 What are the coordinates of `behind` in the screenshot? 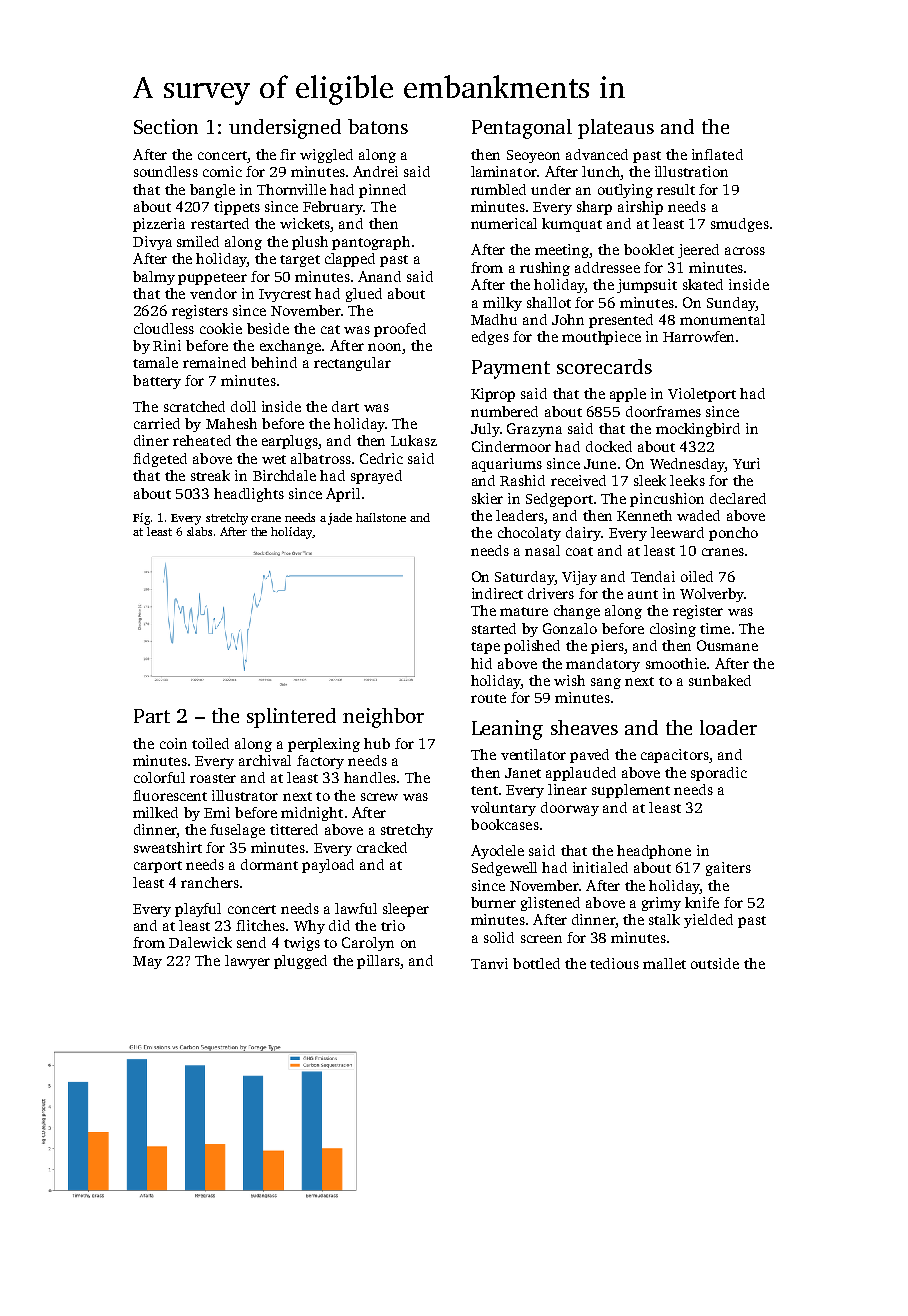 It's located at (274, 362).
